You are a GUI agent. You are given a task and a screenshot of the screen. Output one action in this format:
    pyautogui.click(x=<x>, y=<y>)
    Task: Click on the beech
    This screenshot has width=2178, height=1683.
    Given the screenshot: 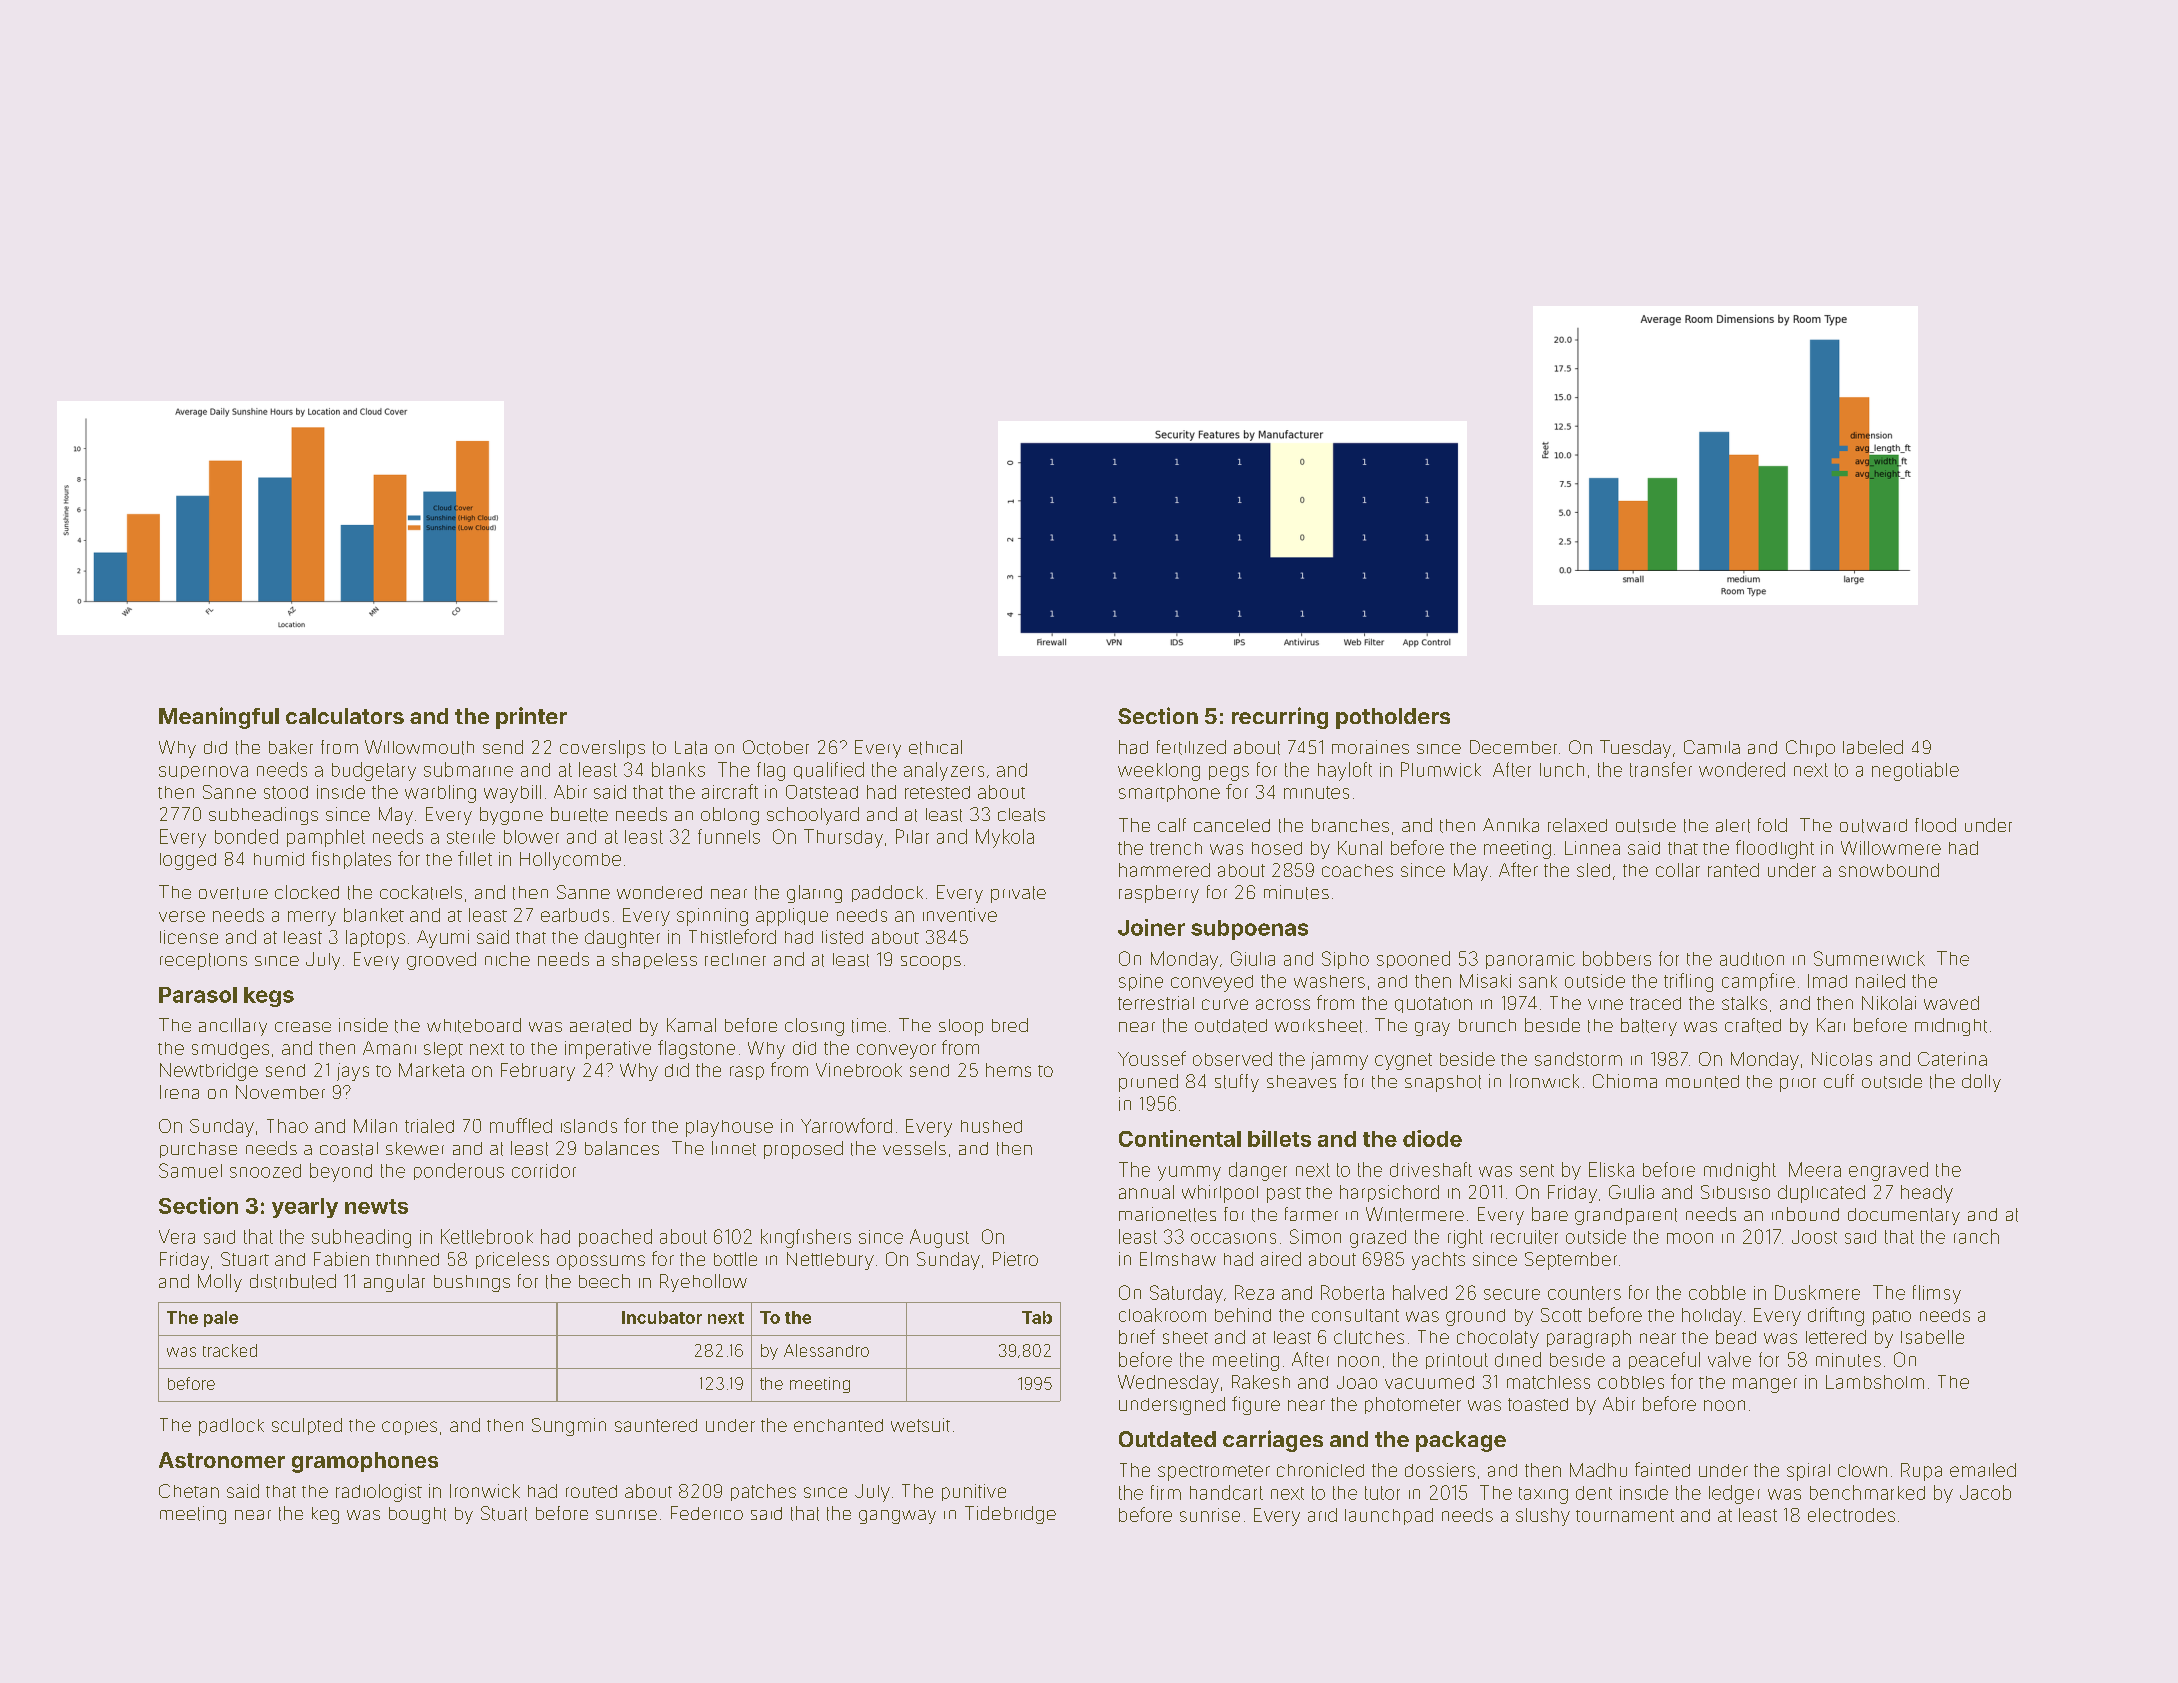 What is the action you would take?
    pyautogui.click(x=604, y=1281)
